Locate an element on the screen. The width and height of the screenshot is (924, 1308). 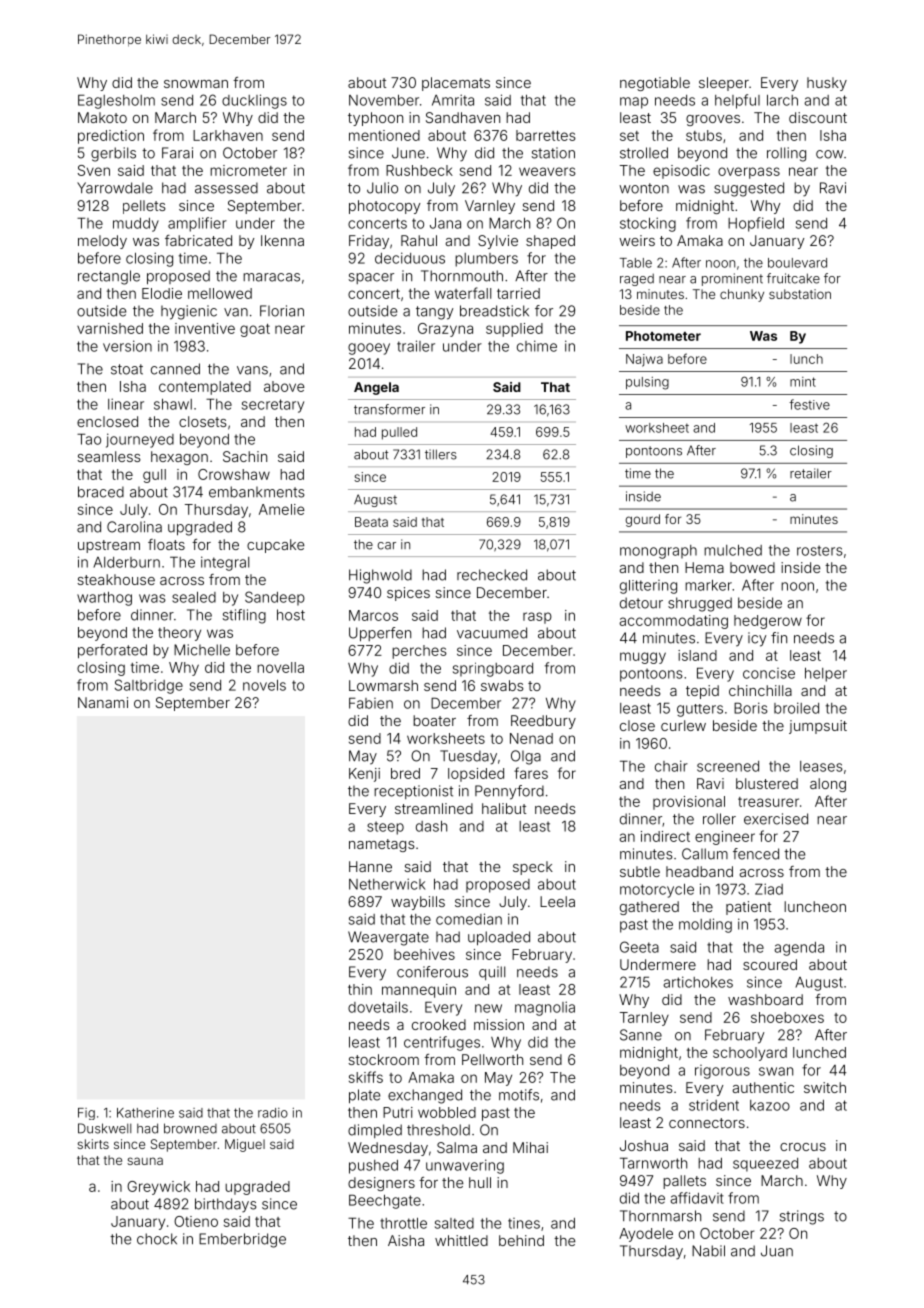
Otieno is located at coordinates (196, 1221).
